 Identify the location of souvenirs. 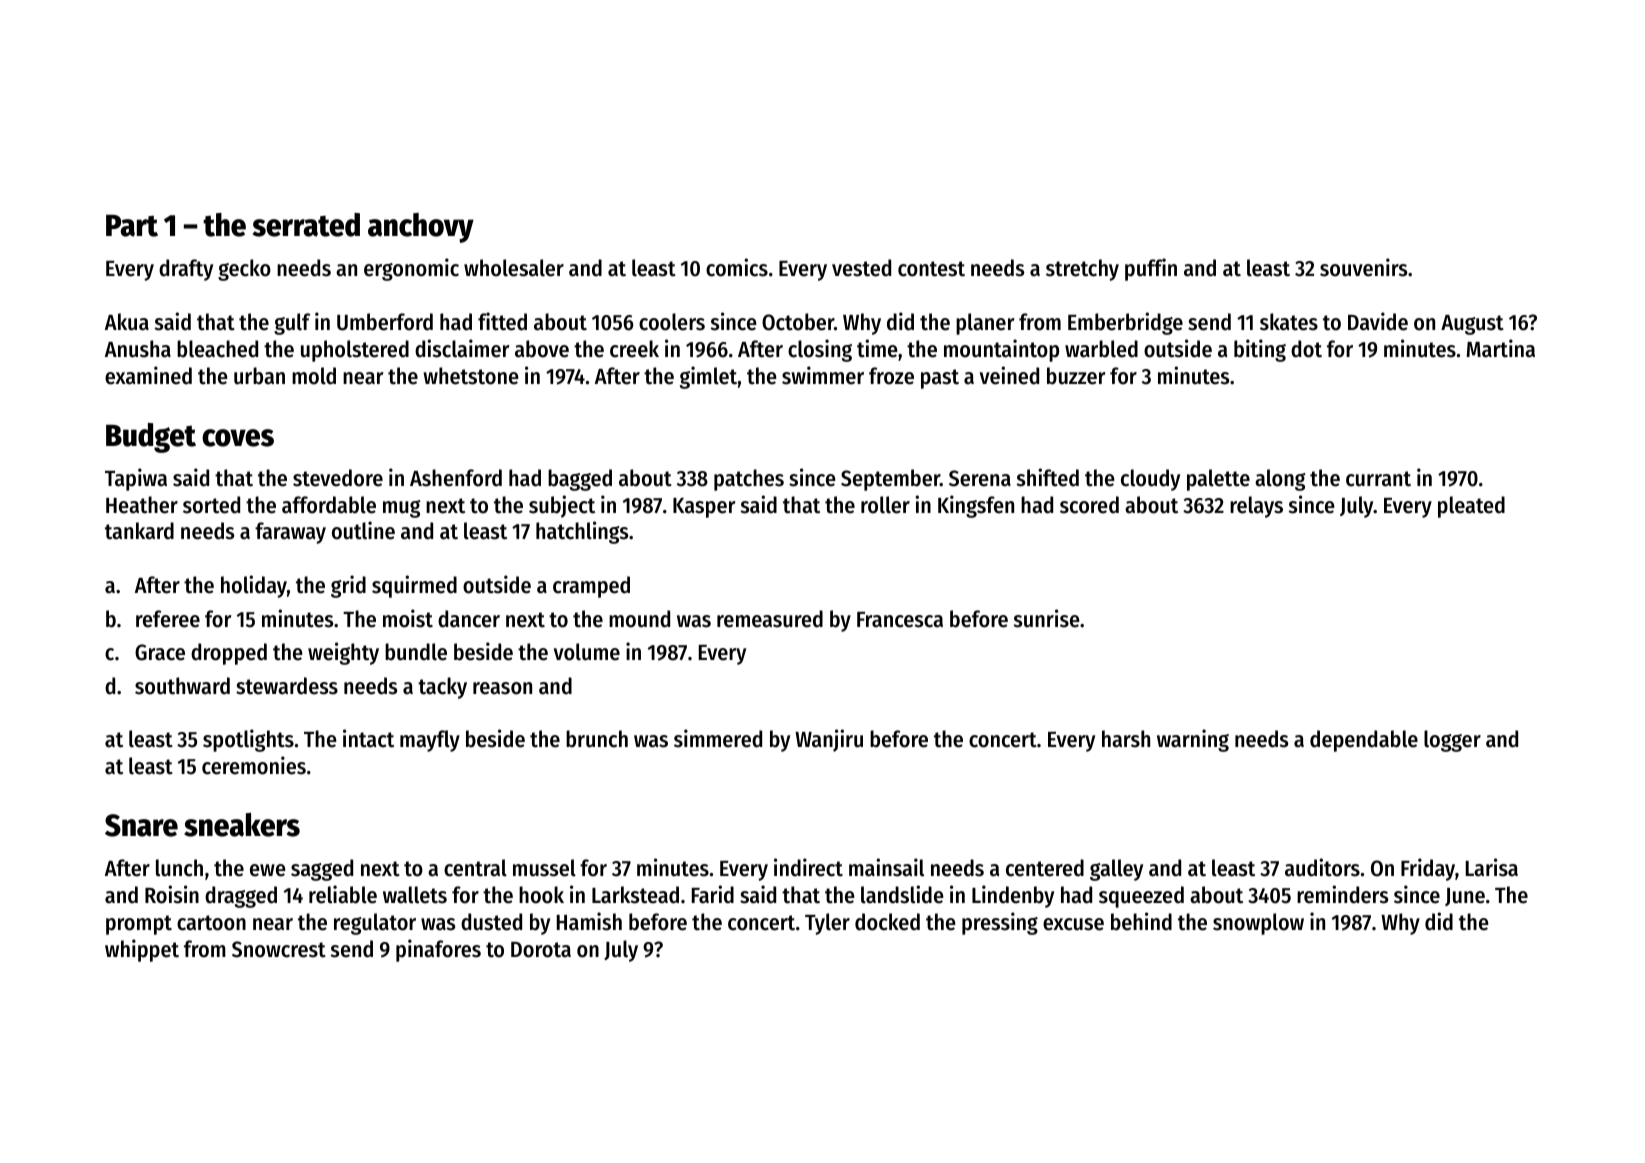
(1363, 267).
